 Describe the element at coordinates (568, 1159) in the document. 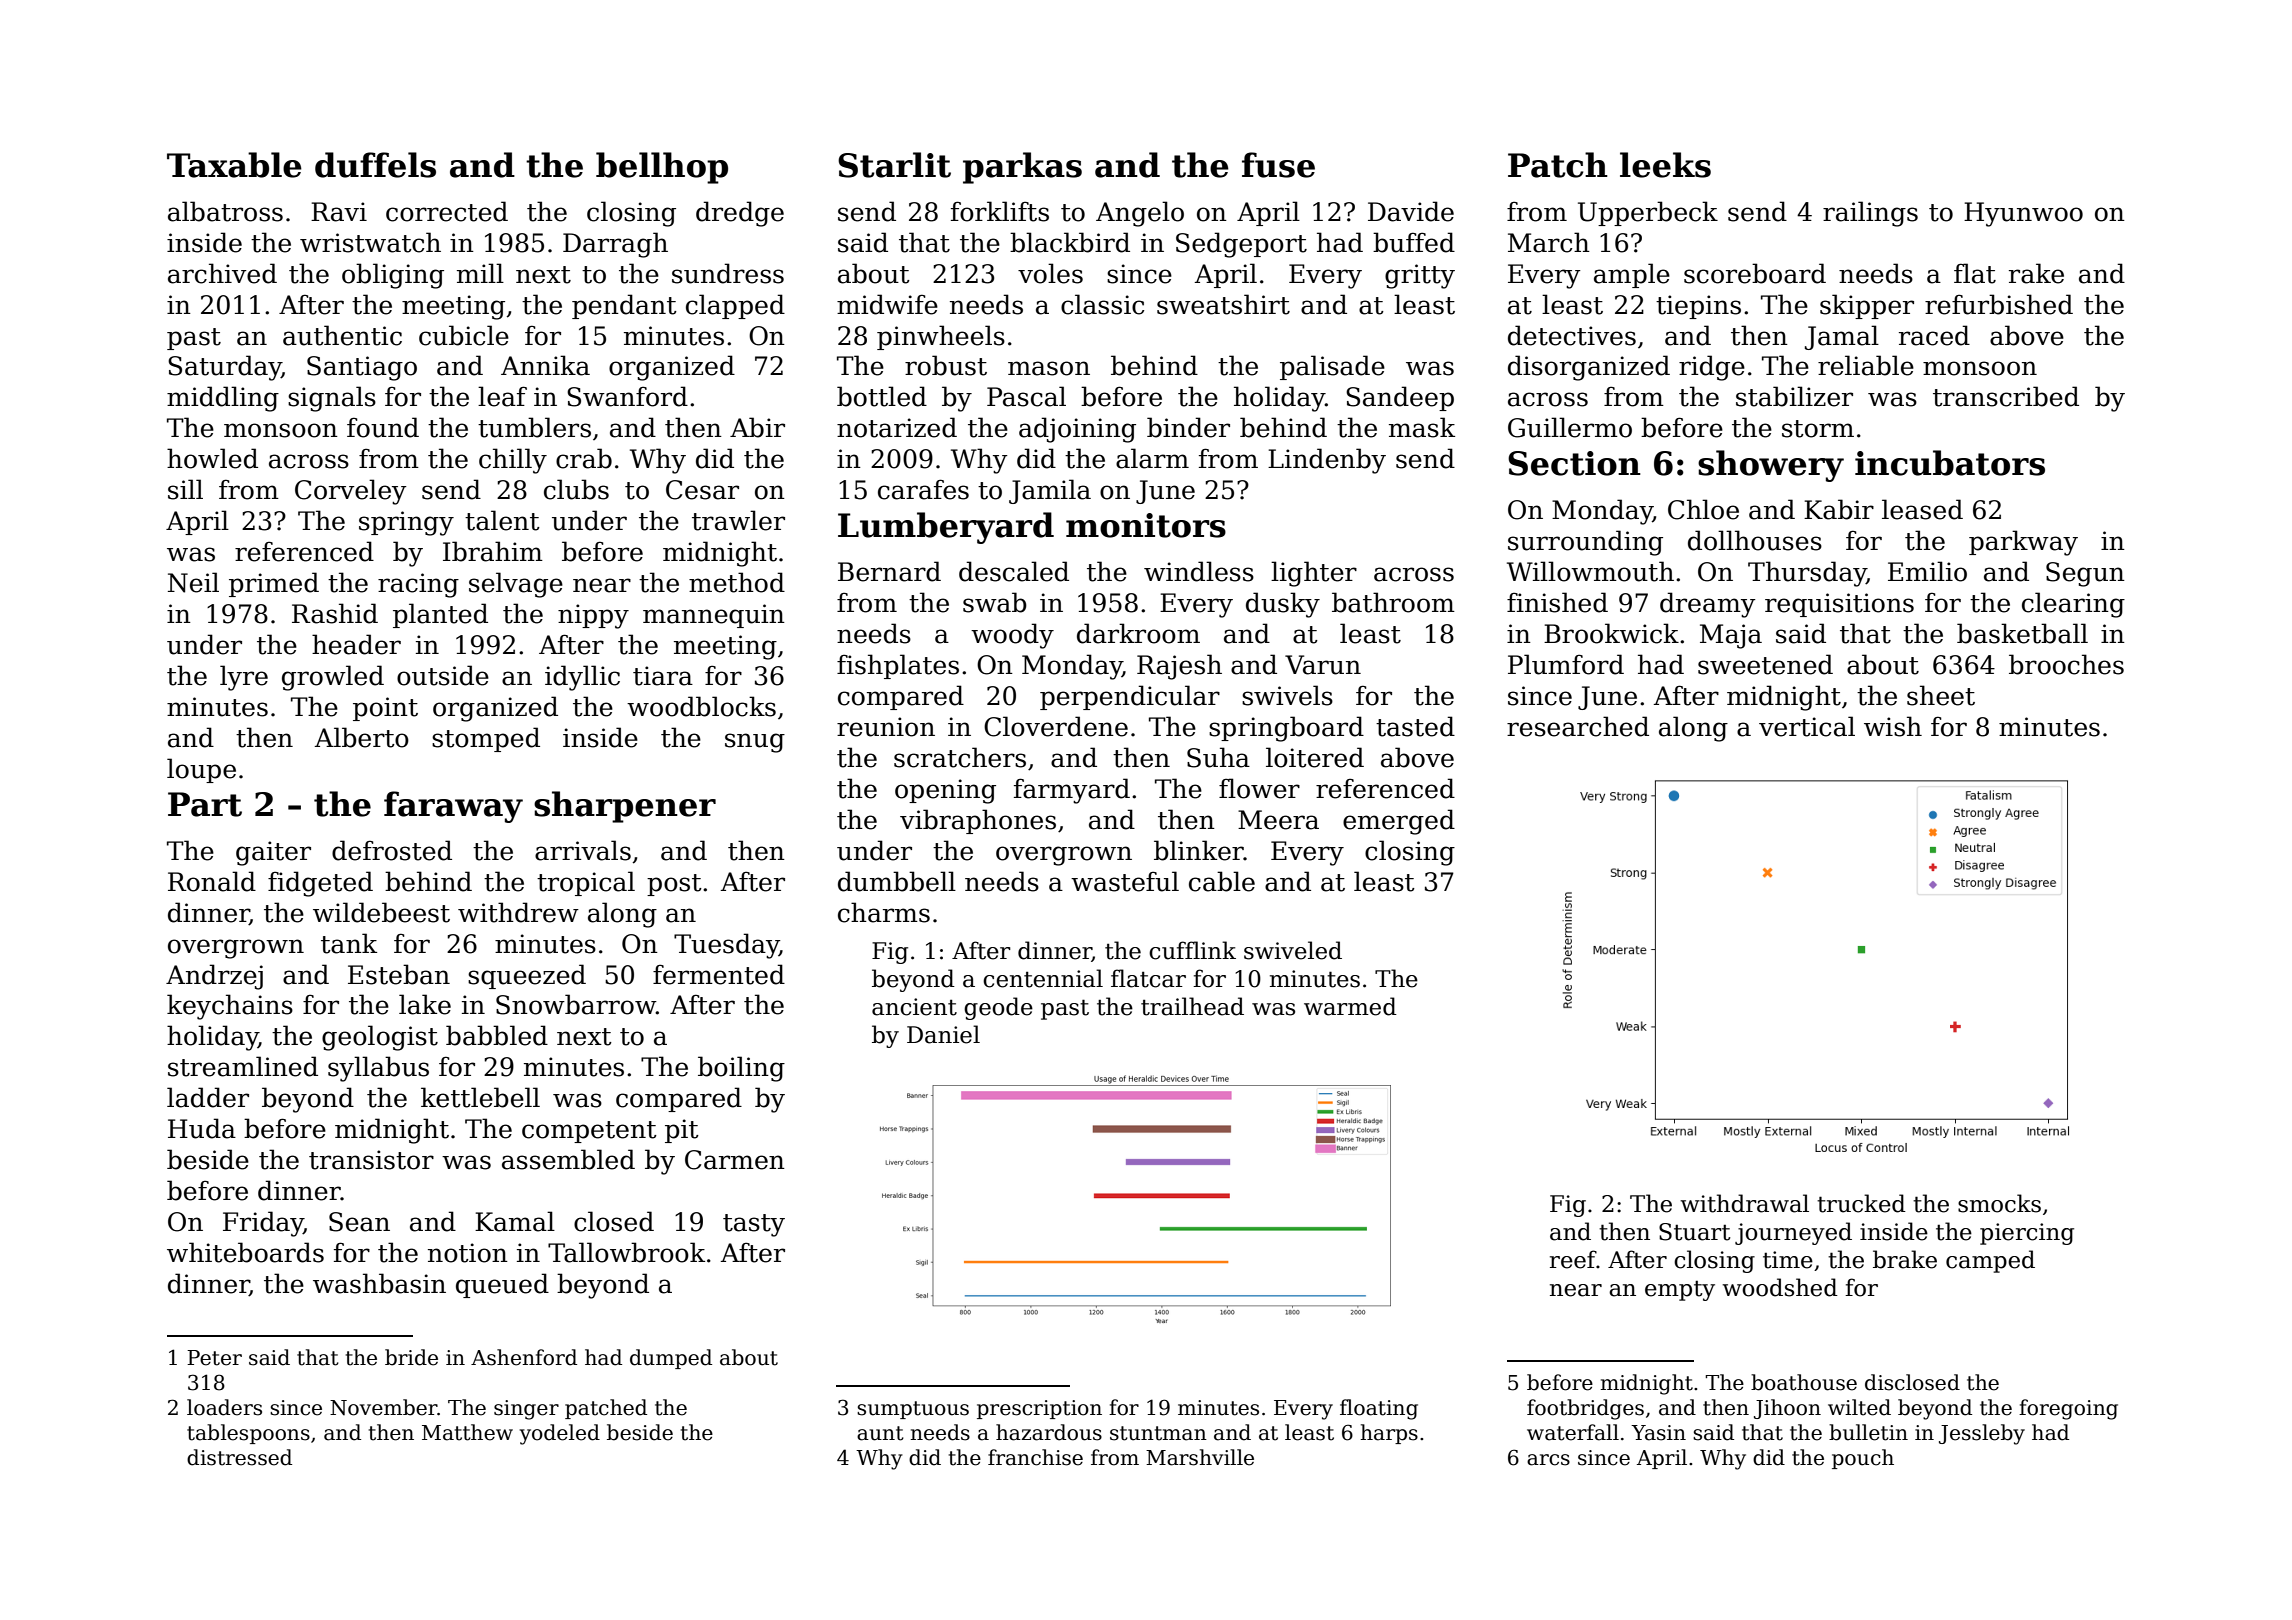

I see `assembled` at that location.
